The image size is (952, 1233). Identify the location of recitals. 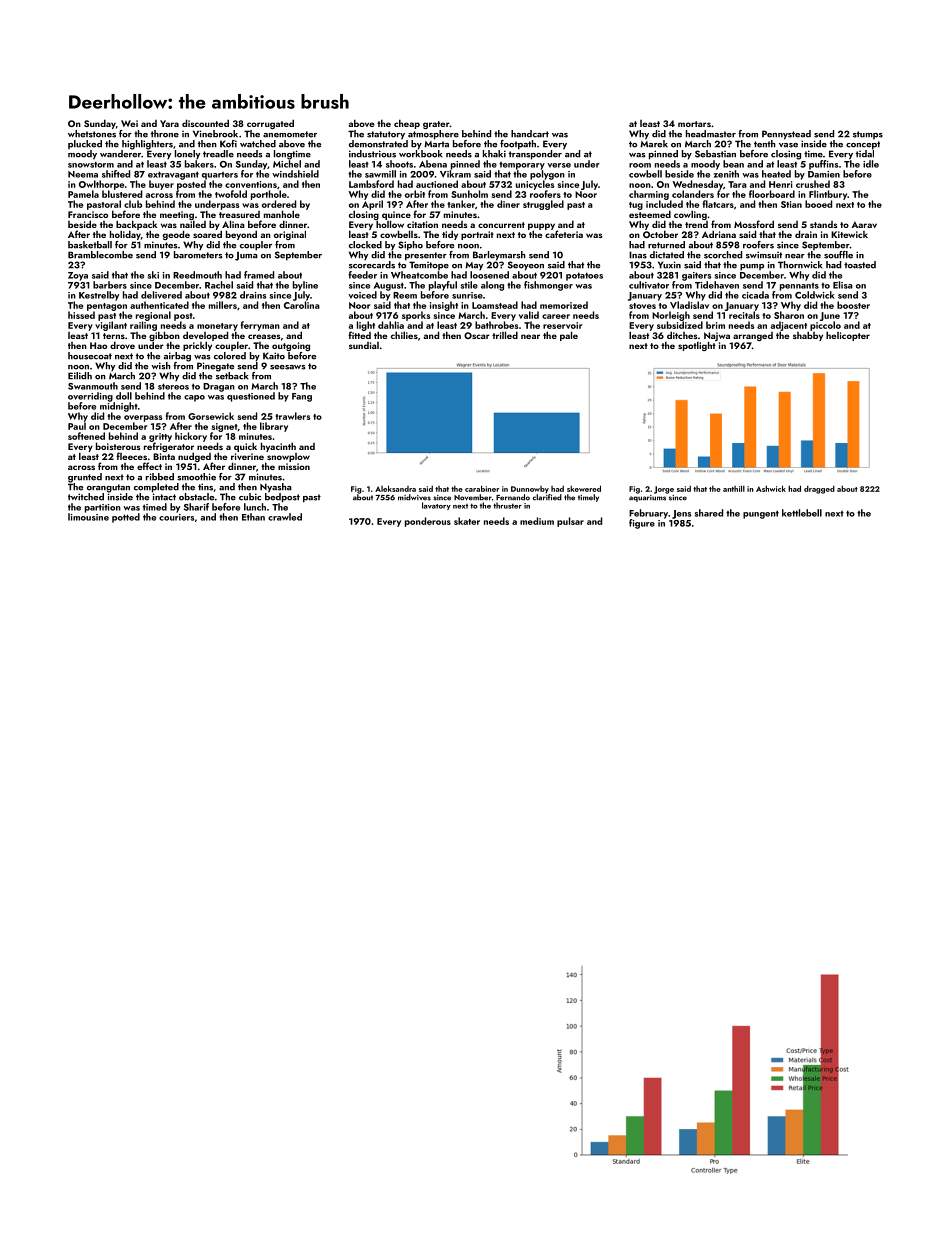
(744, 315).
